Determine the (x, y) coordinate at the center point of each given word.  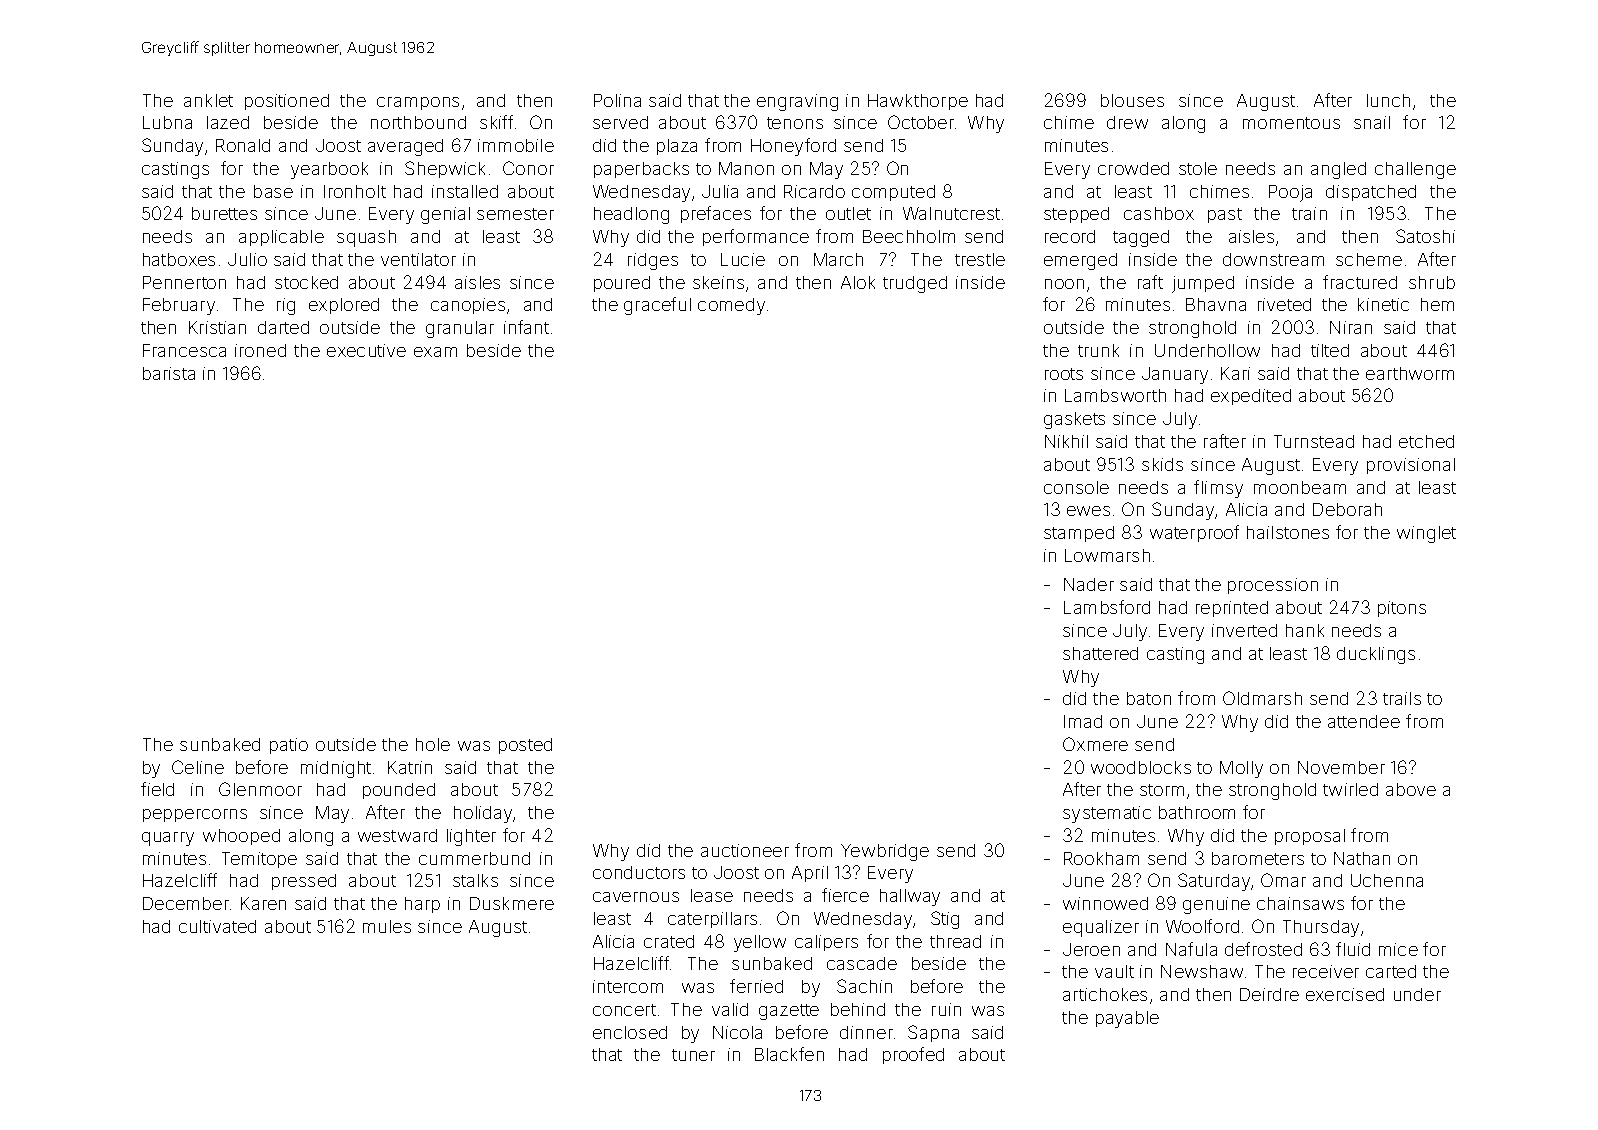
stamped (1079, 534)
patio (289, 746)
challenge (1415, 170)
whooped (241, 837)
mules (387, 926)
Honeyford (793, 147)
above (1411, 789)
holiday (483, 814)
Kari (1235, 373)
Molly (1241, 769)
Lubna (167, 122)
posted (525, 746)
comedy (731, 306)
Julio (247, 259)
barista (169, 373)
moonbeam (1300, 487)
